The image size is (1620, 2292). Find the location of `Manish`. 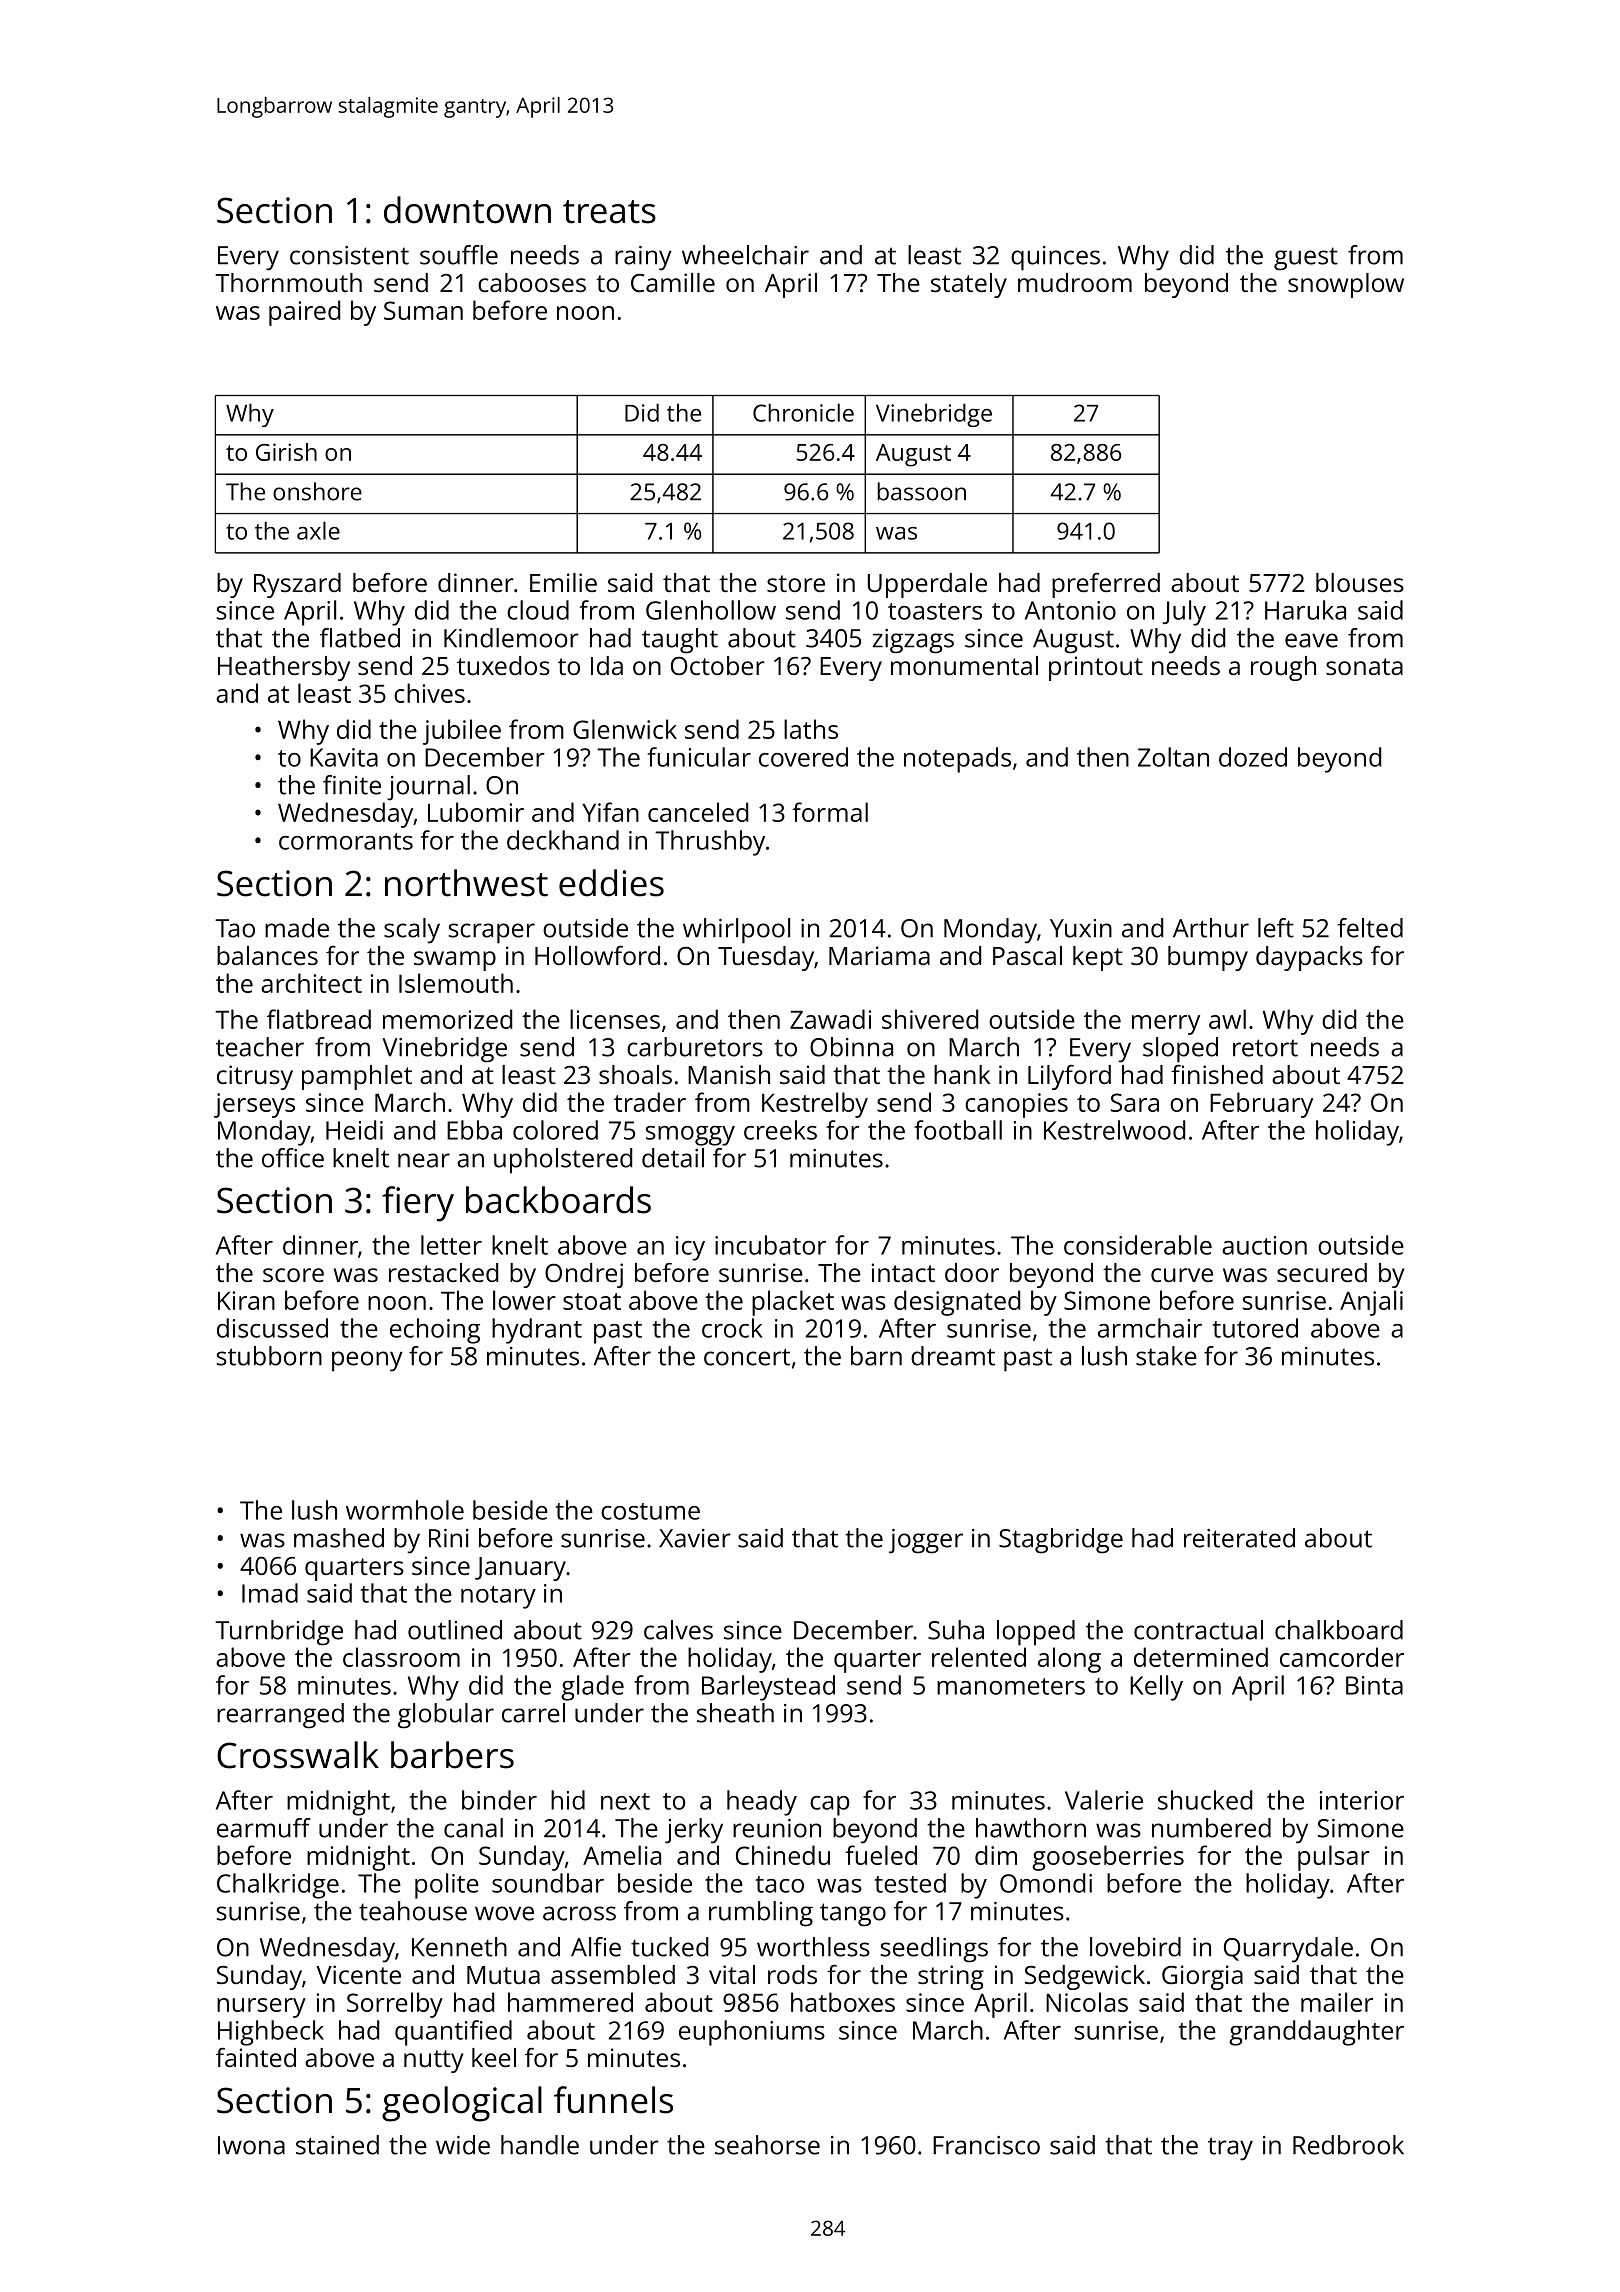

Manish is located at coordinates (729, 1074).
